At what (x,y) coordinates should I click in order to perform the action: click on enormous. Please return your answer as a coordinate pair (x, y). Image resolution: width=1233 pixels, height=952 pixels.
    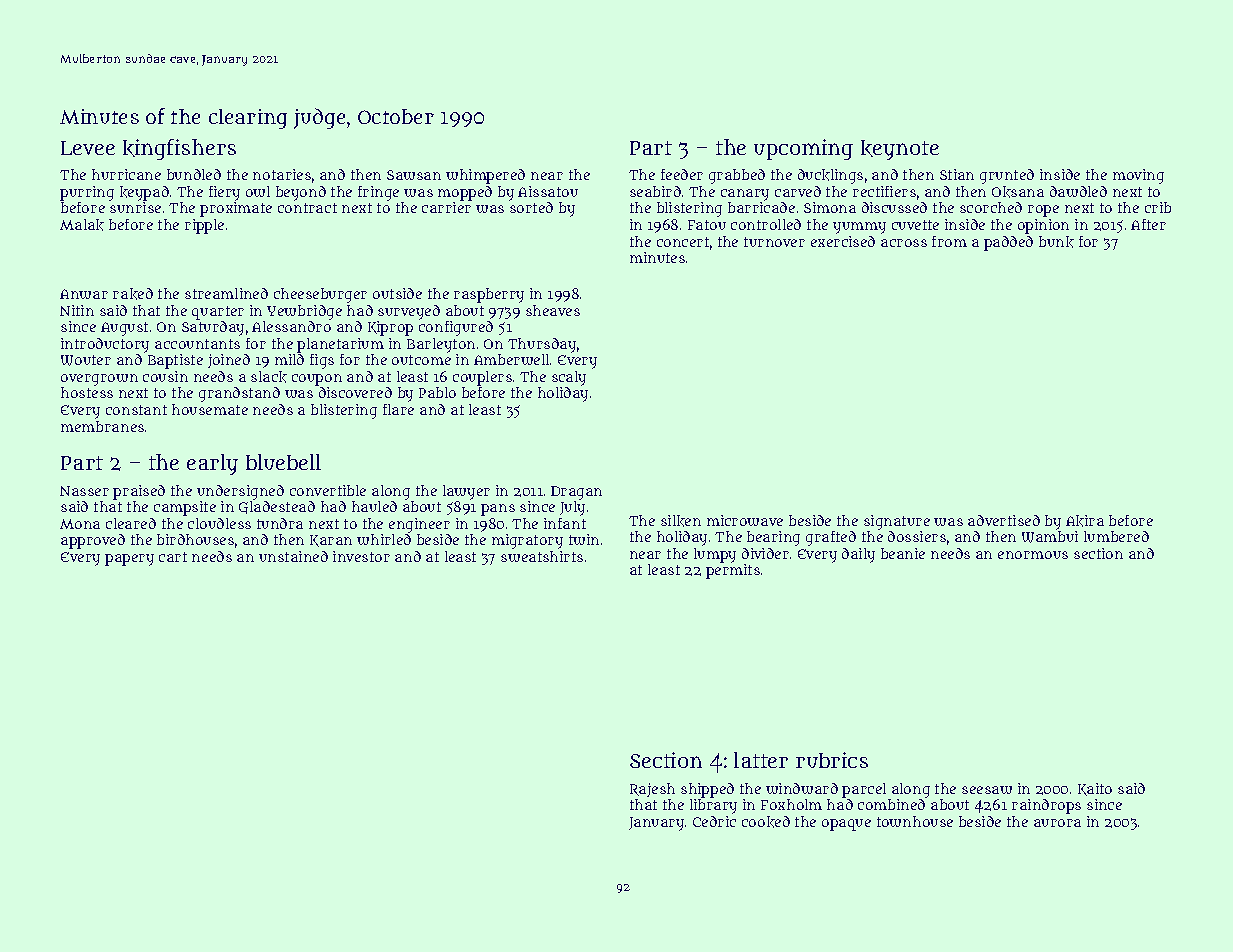
    Looking at the image, I should click on (1033, 555).
